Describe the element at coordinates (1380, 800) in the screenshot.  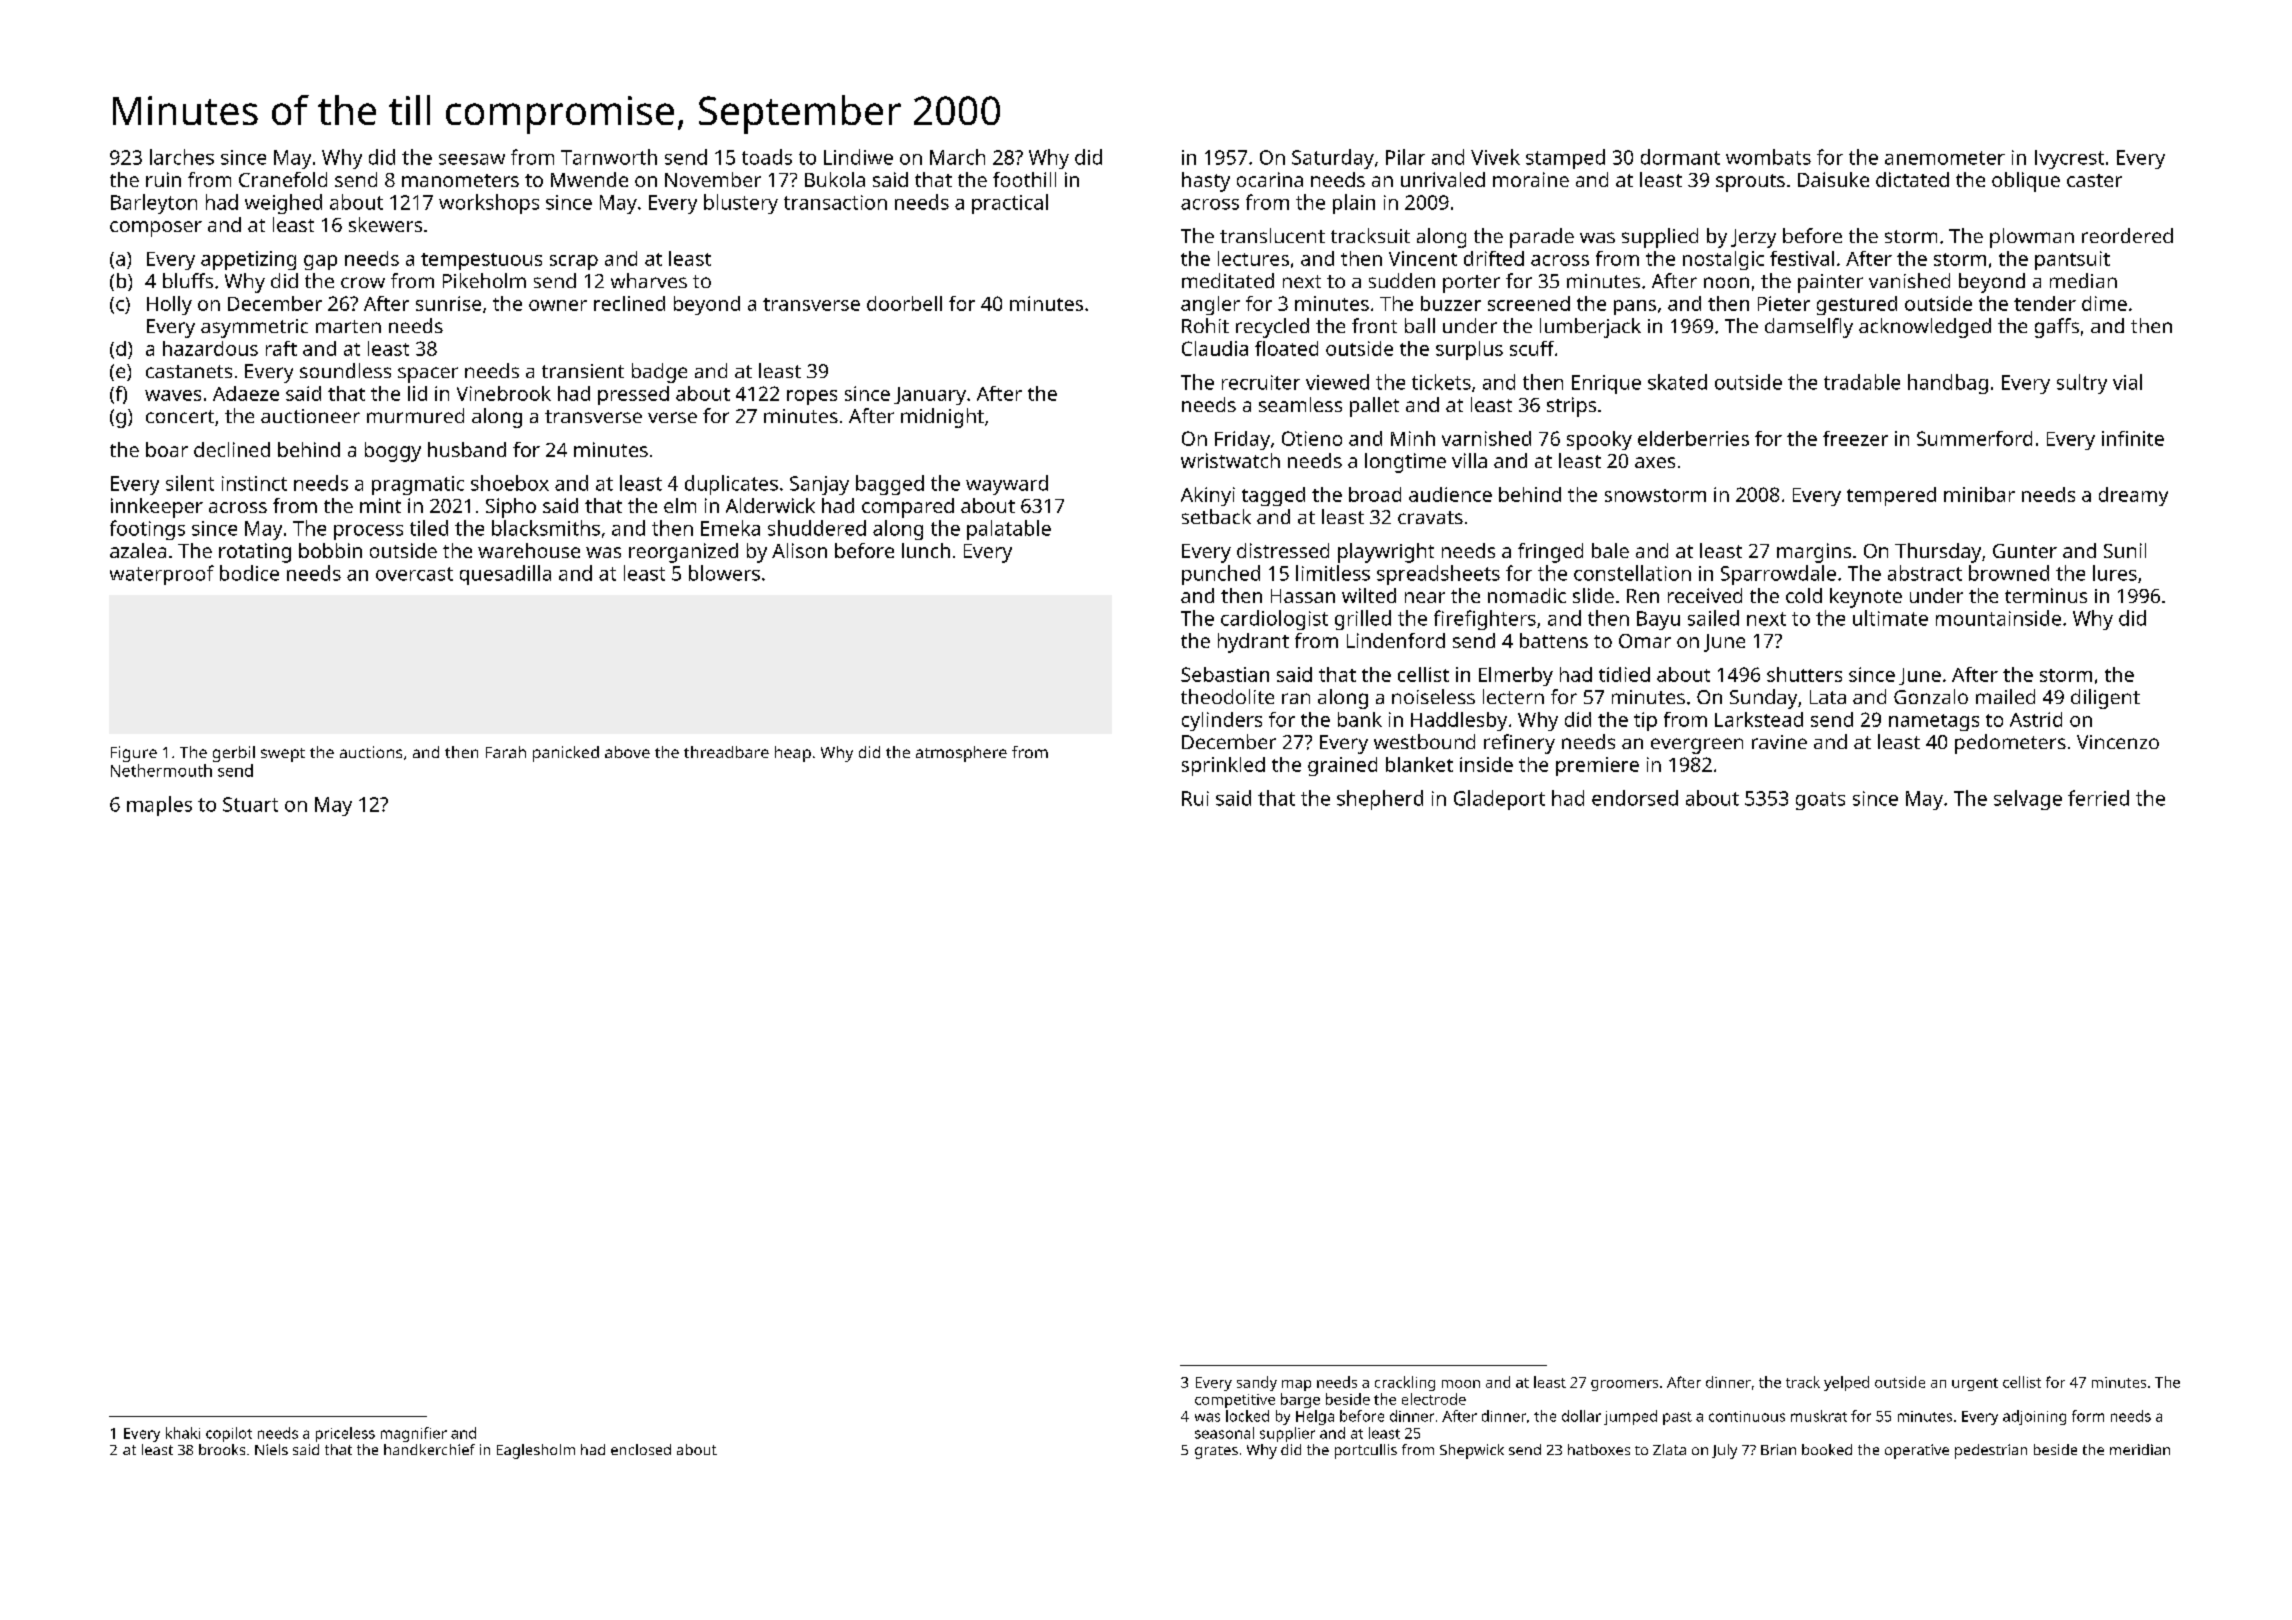
I see `shepherd` at that location.
